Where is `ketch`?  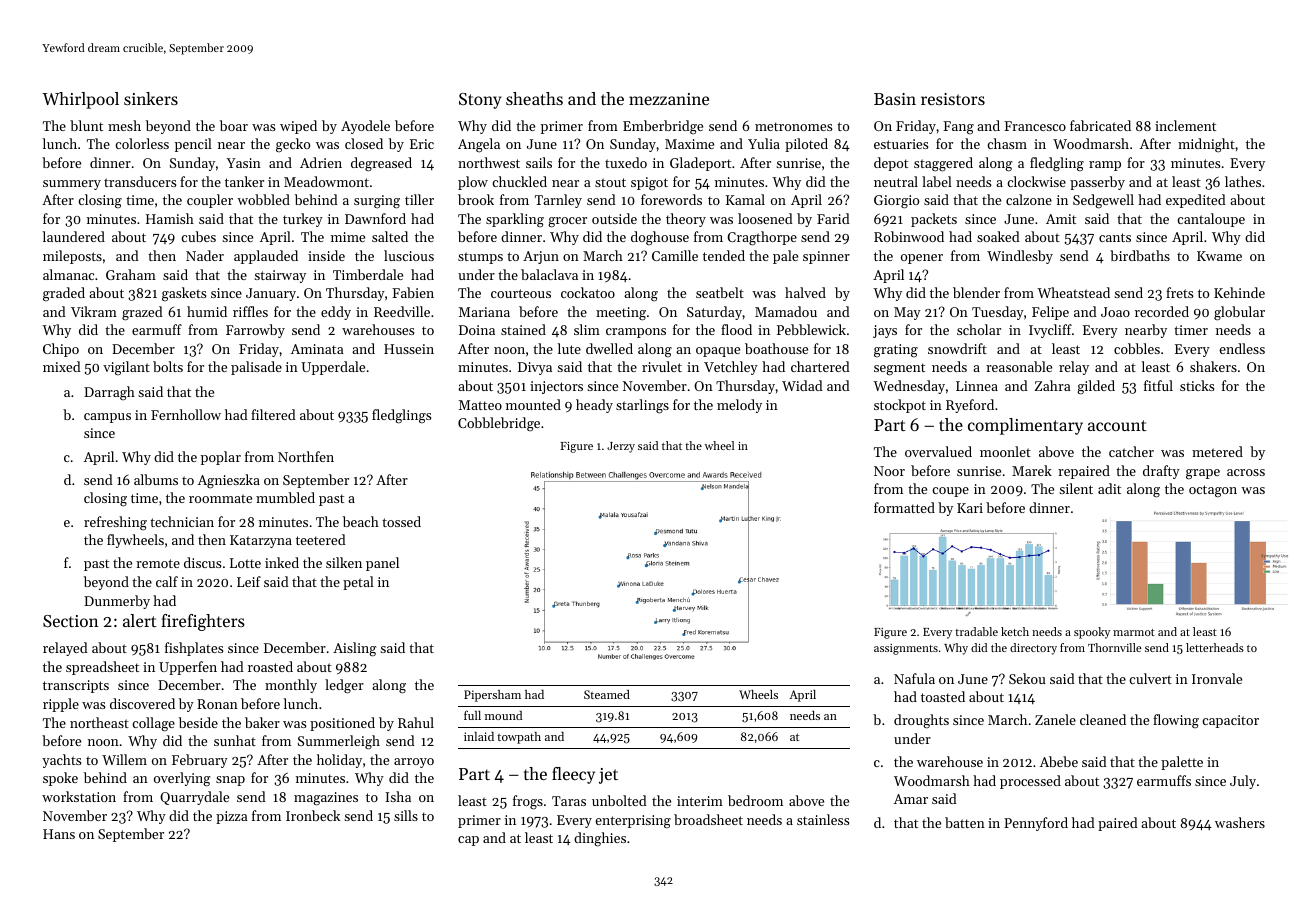 ketch is located at coordinates (1015, 631).
